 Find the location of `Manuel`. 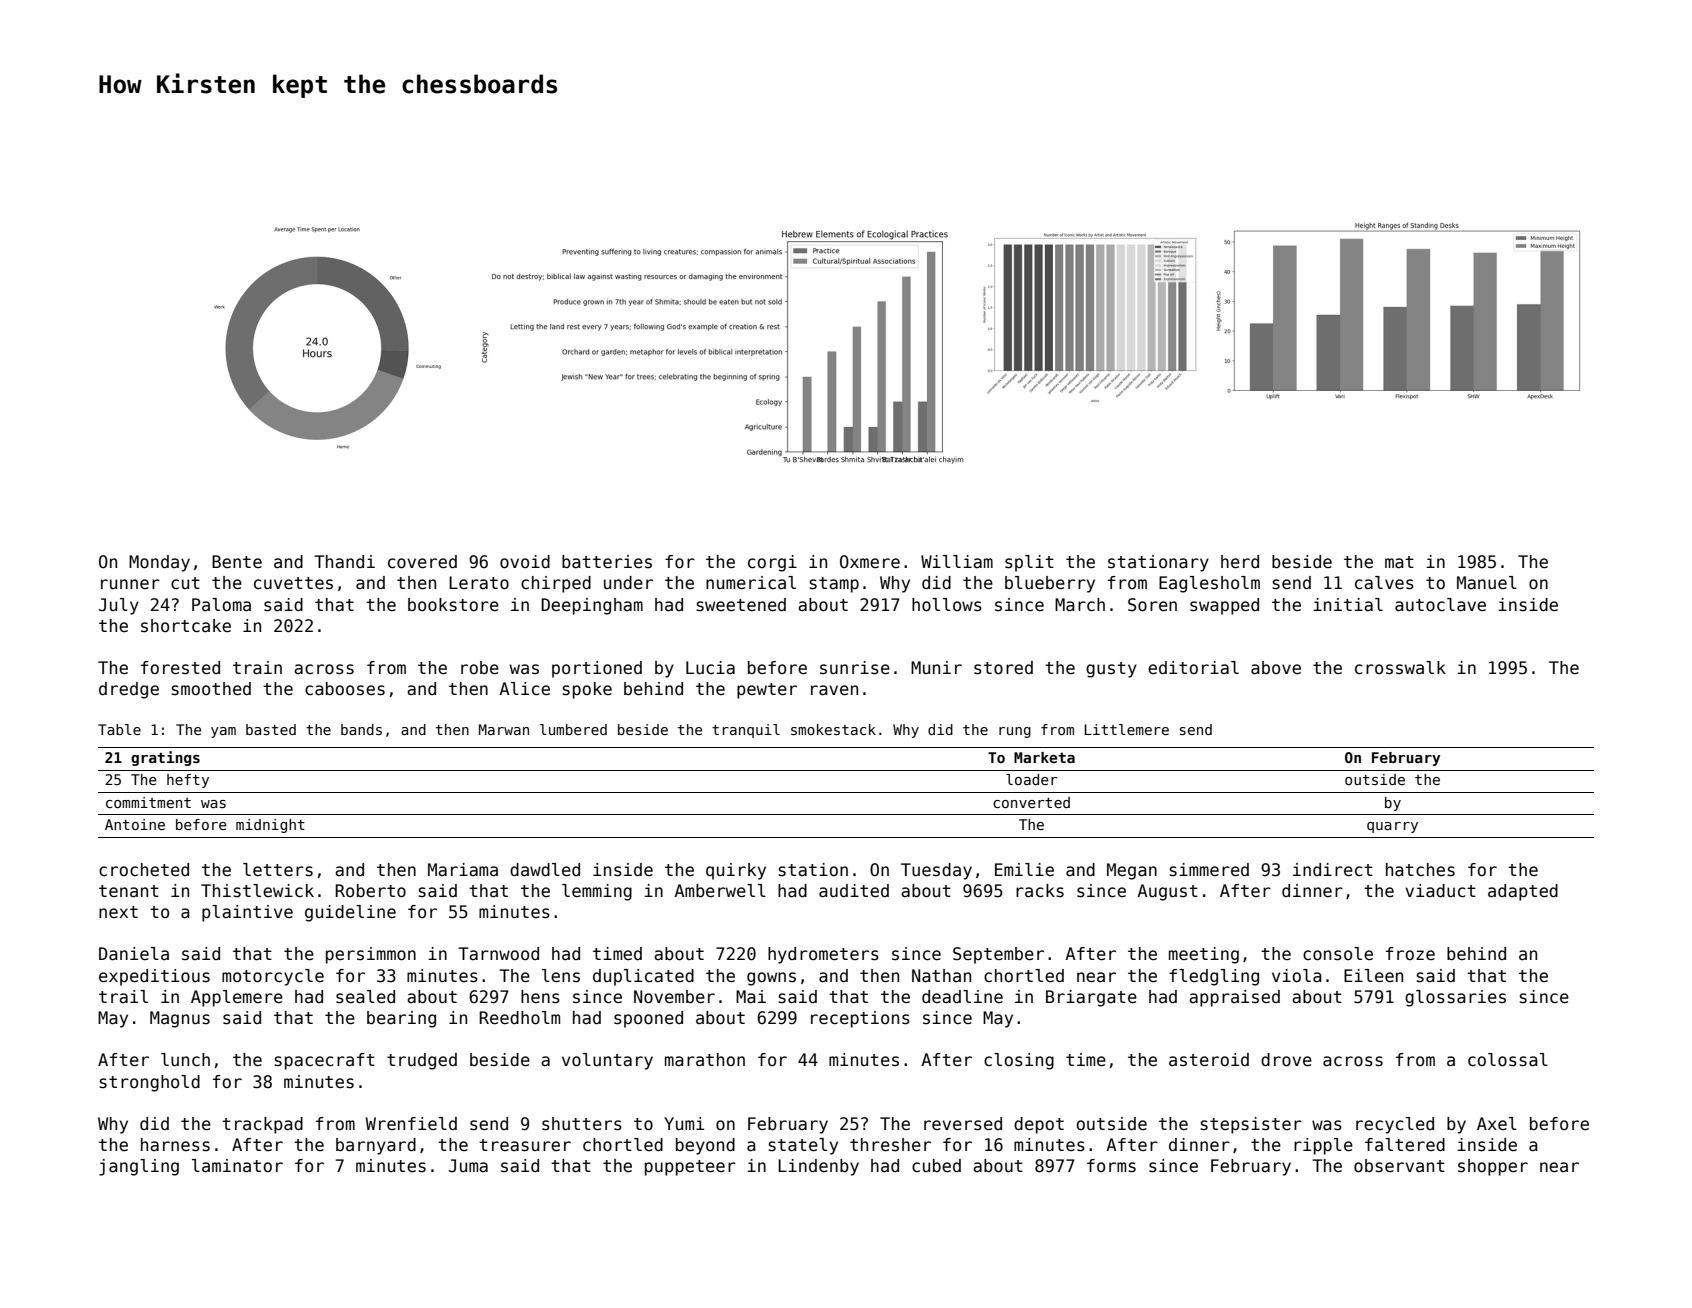

Manuel is located at coordinates (1487, 583).
